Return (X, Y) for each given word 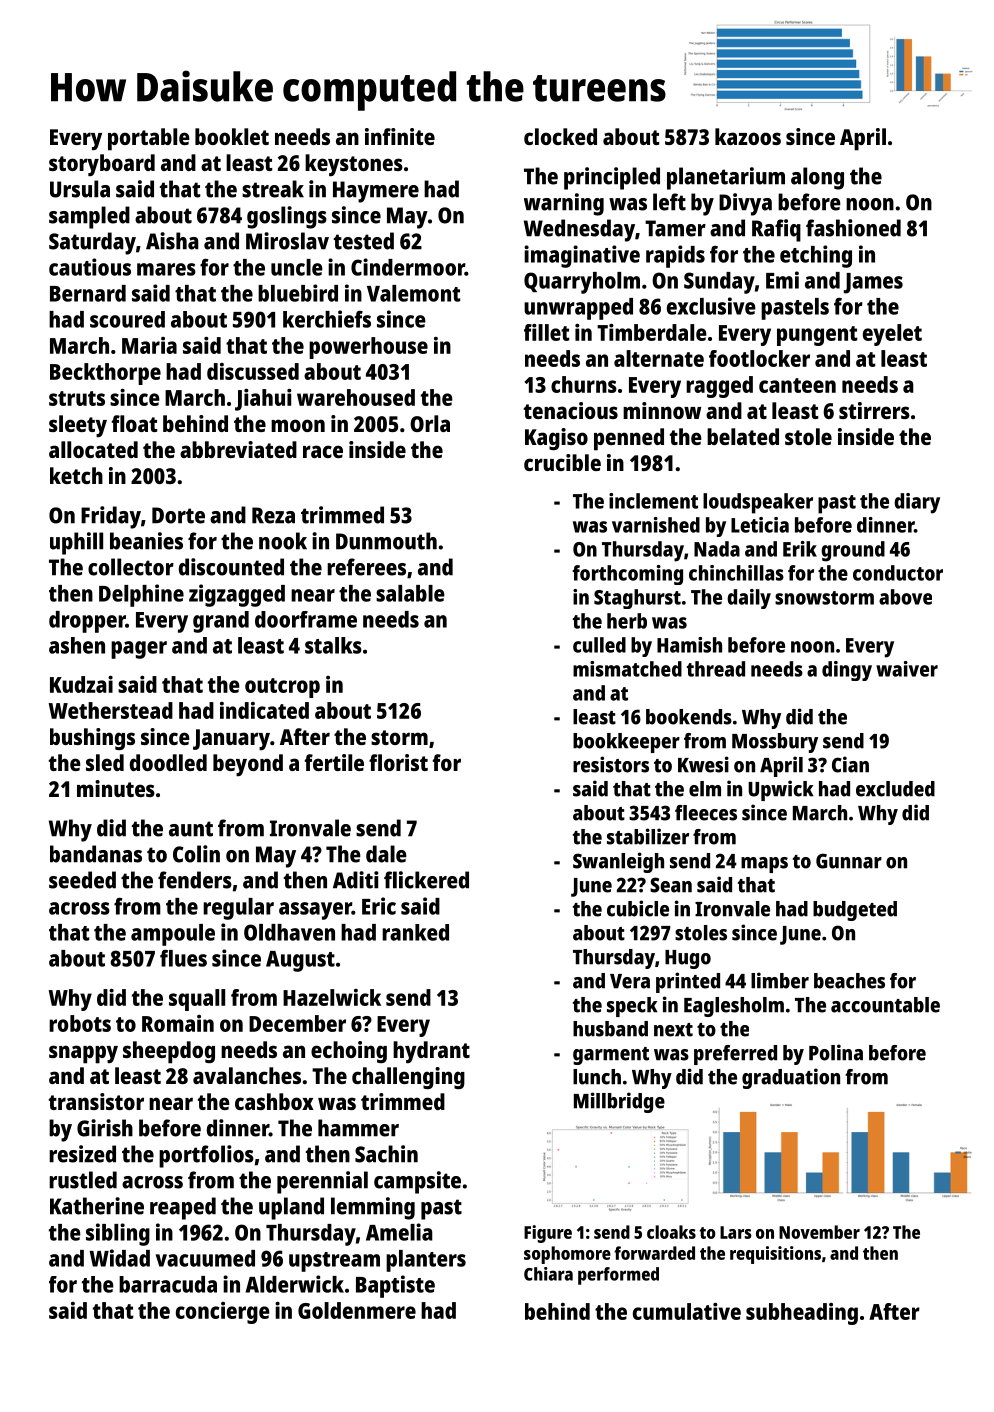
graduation (791, 1078)
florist (398, 762)
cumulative (687, 1311)
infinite (400, 136)
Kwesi (703, 764)
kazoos (748, 136)
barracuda (168, 1284)
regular (238, 909)
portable (149, 139)
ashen (77, 645)
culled (599, 645)
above (905, 597)
